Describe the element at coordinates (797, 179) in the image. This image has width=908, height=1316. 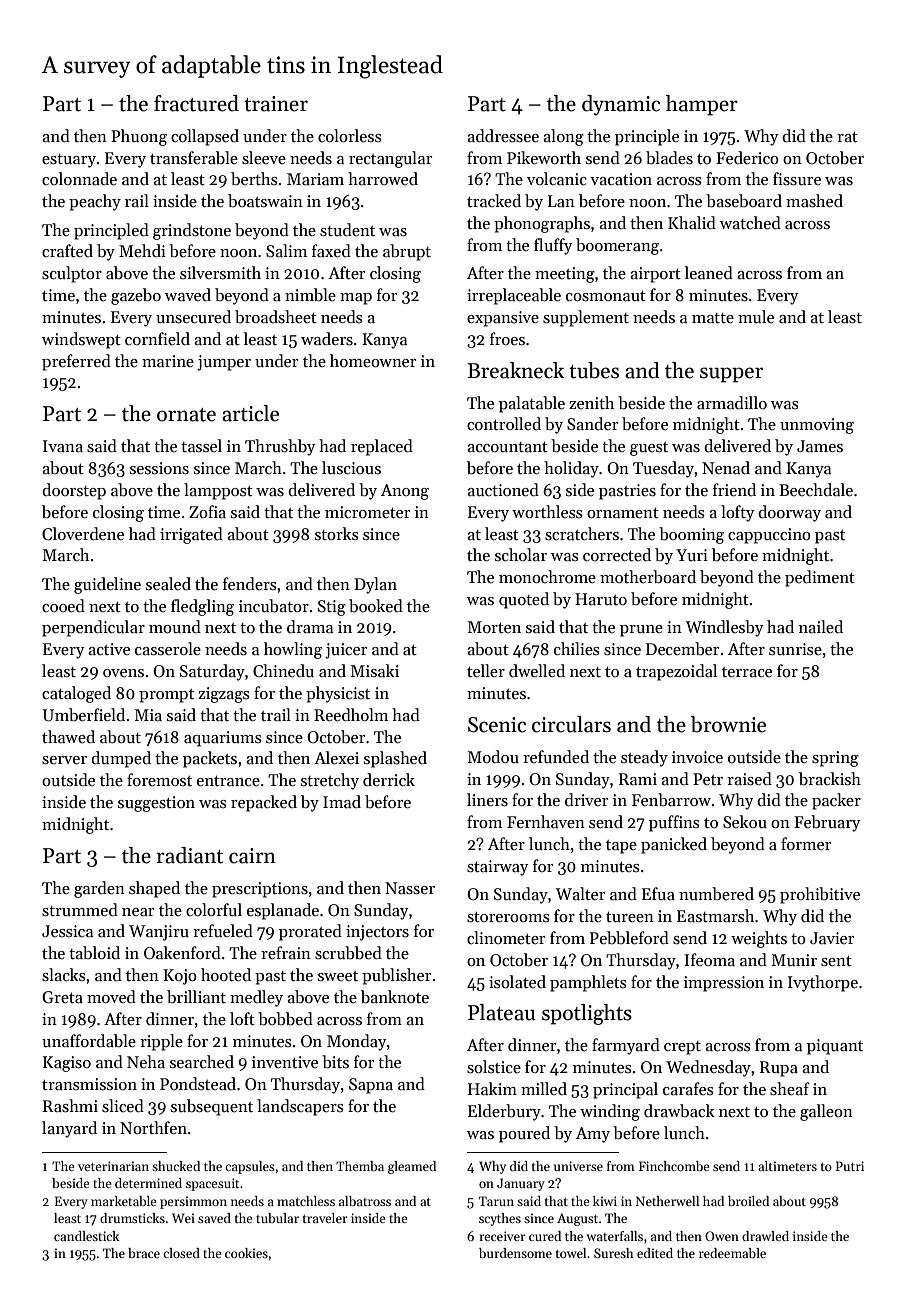
I see `fissure` at that location.
